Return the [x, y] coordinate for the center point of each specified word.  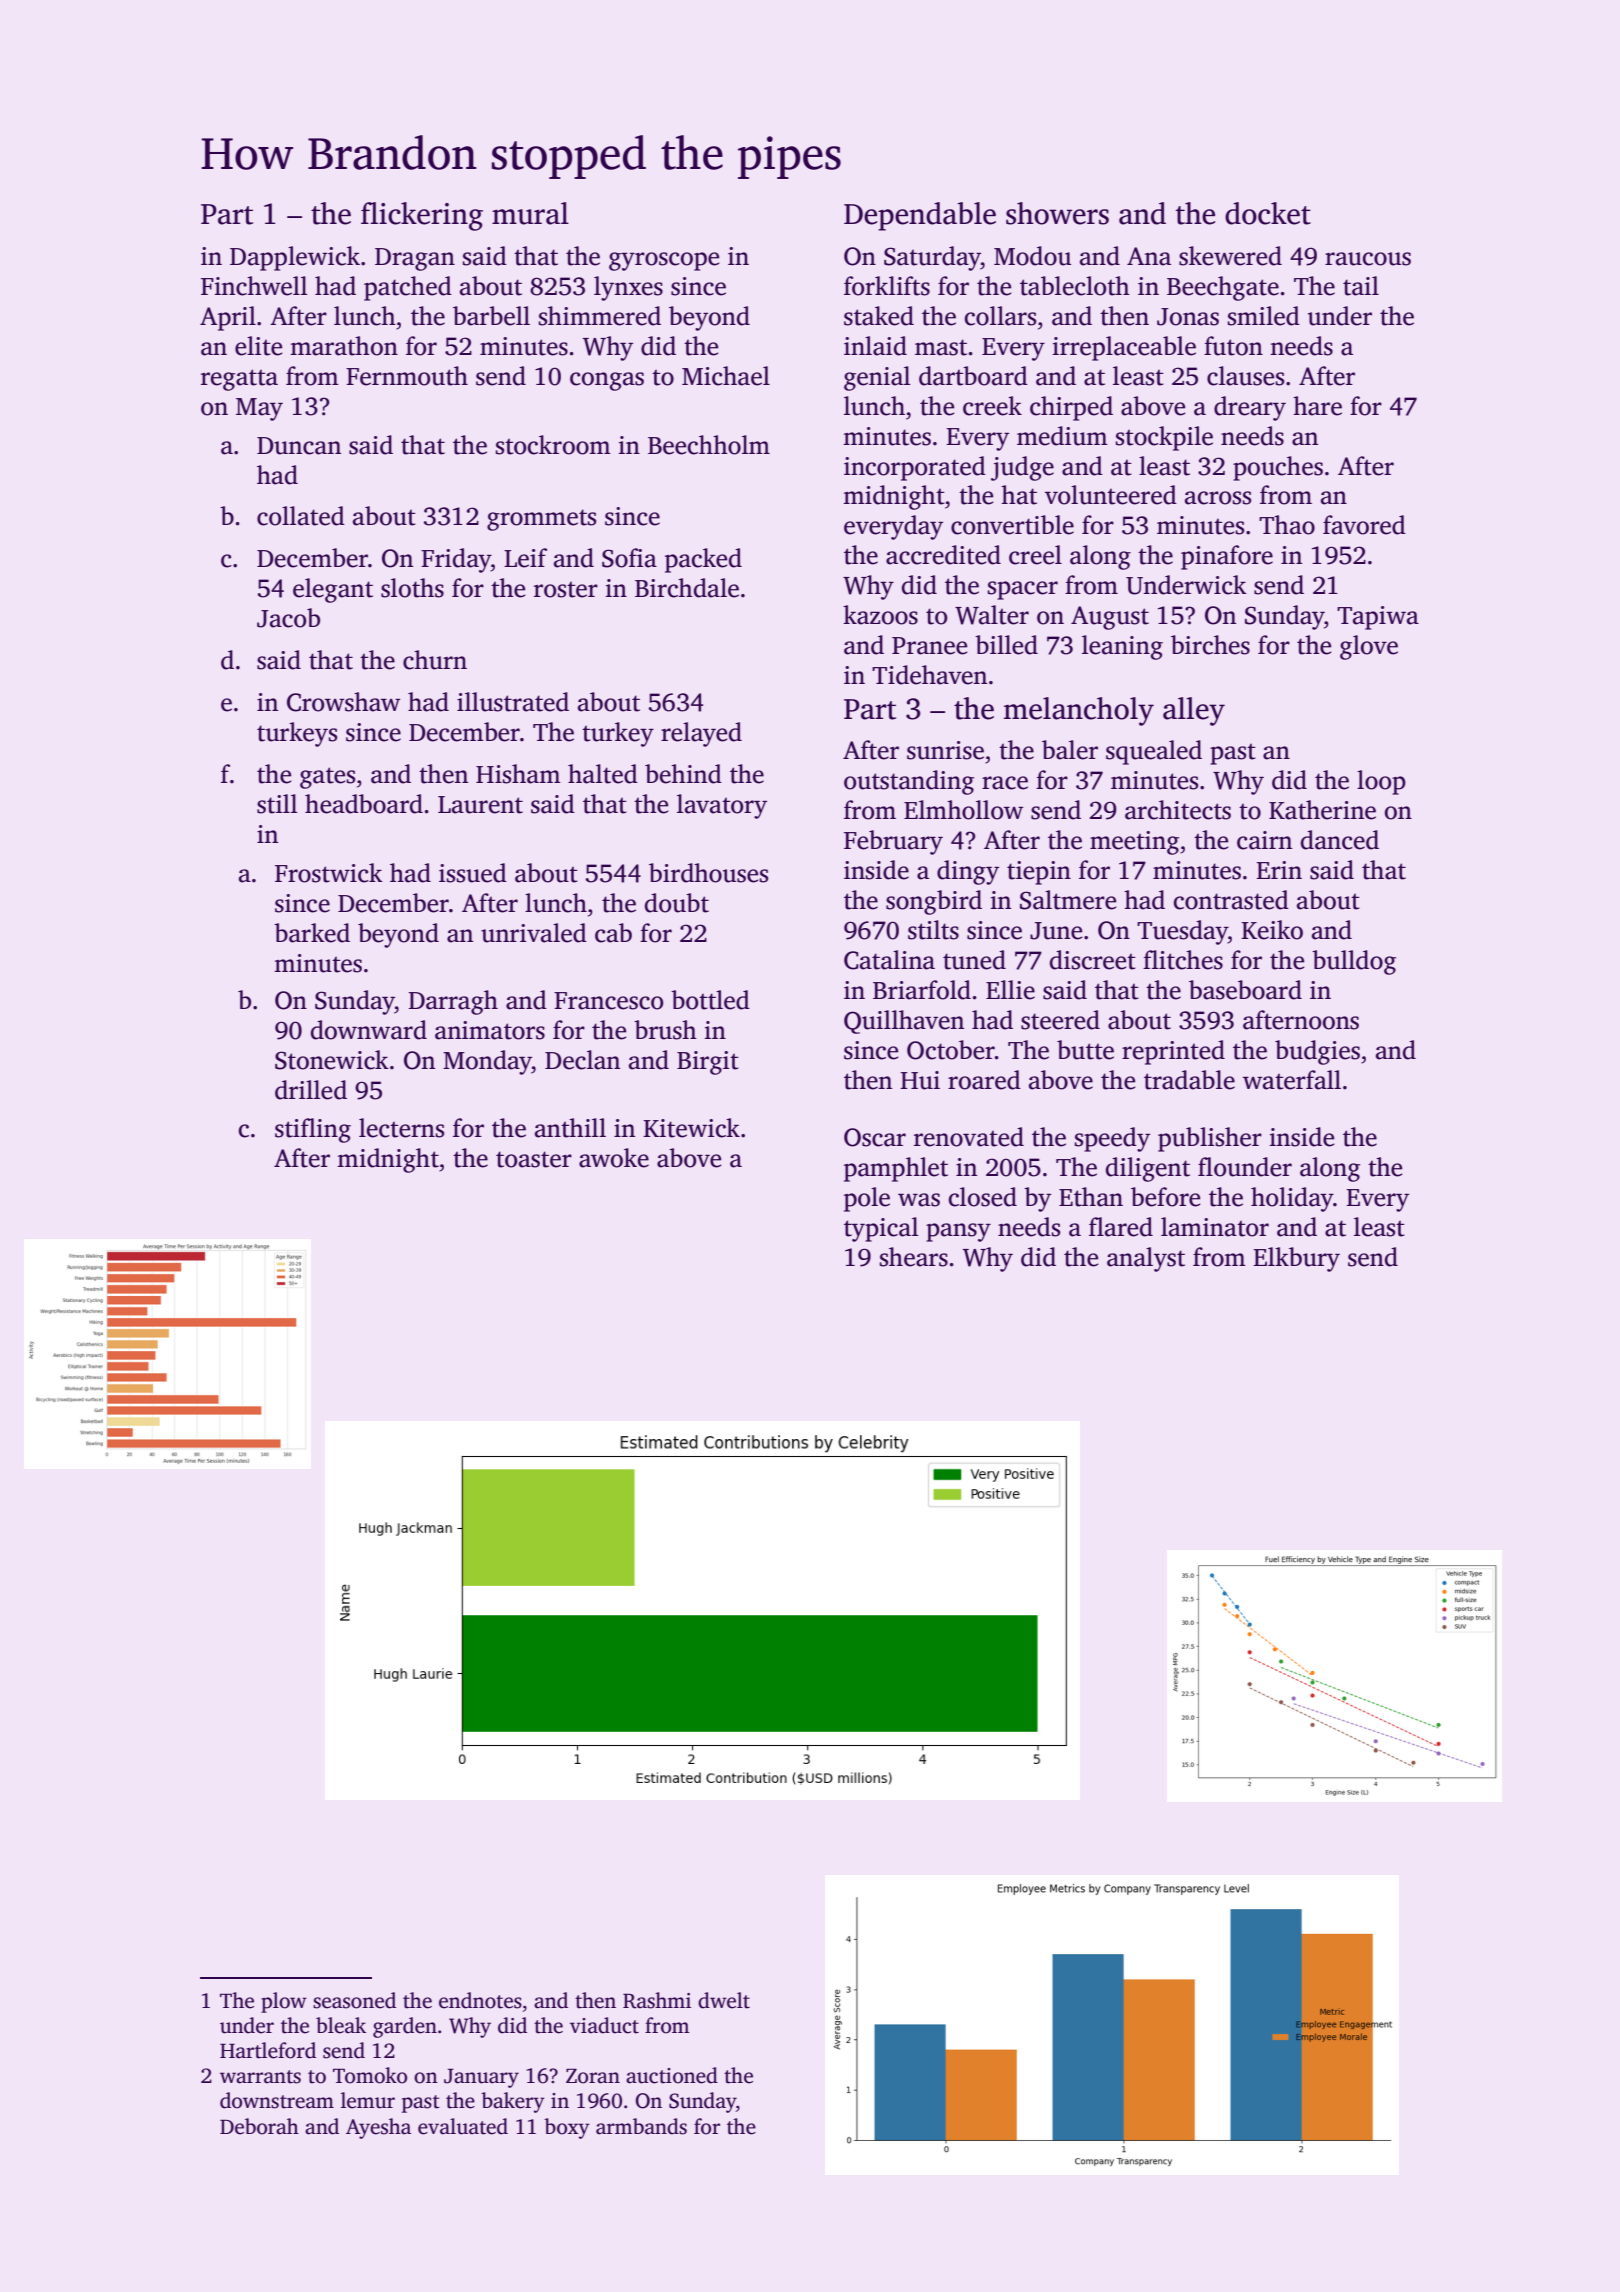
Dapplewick [295, 258]
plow [284, 2002]
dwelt [724, 2000]
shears [914, 1257]
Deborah [259, 2126]
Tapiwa [1378, 618]
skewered [1230, 256]
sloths [412, 588]
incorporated [915, 468]
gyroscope [664, 261]
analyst [1146, 1259]
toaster [534, 1159]
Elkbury [1296, 1259]
